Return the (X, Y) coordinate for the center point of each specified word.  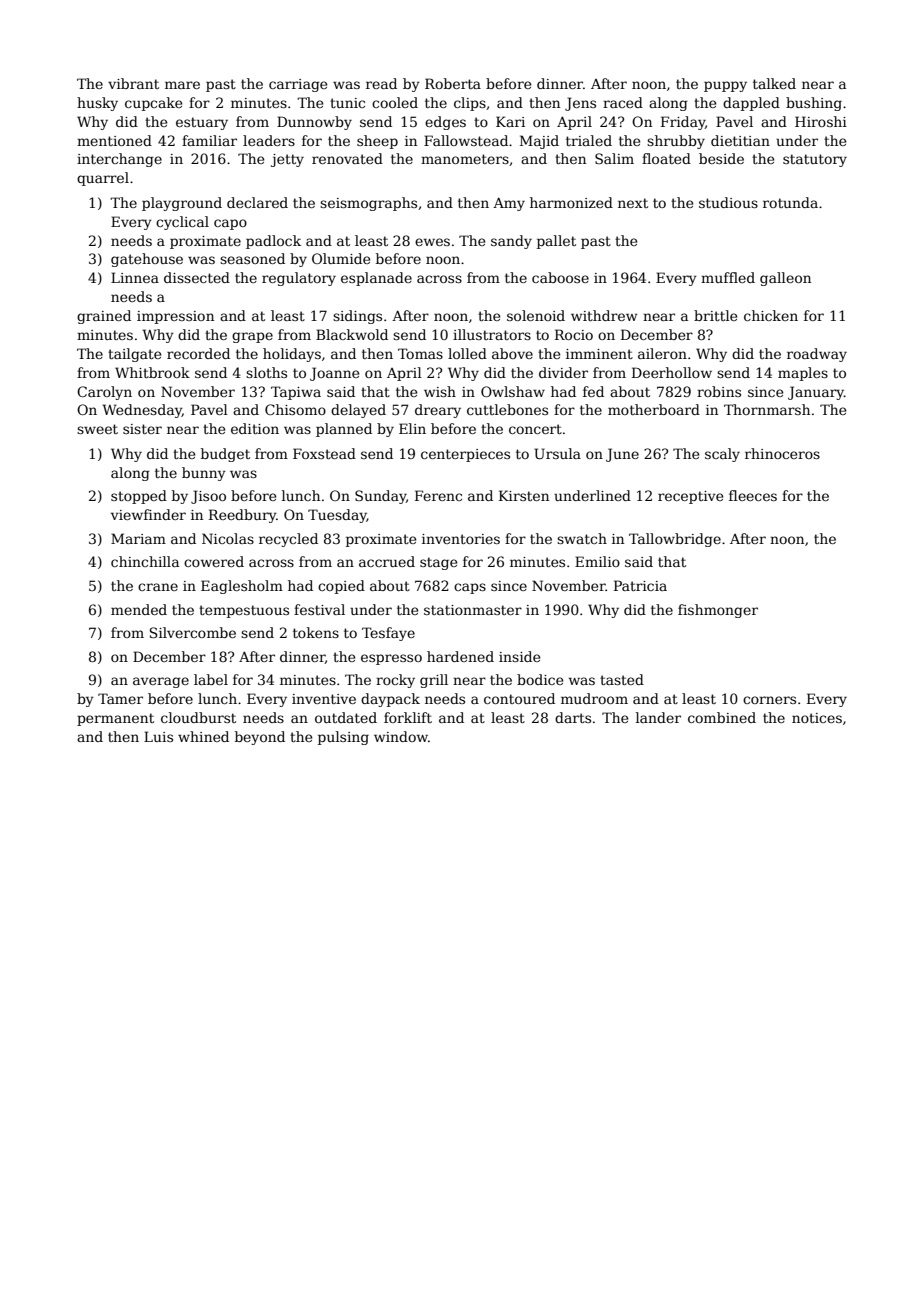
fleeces (753, 495)
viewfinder (148, 514)
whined (203, 736)
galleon (785, 279)
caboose (560, 277)
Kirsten (524, 495)
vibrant (133, 83)
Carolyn (104, 393)
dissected (197, 277)
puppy (725, 86)
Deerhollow (672, 372)
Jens (580, 104)
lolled (467, 353)
